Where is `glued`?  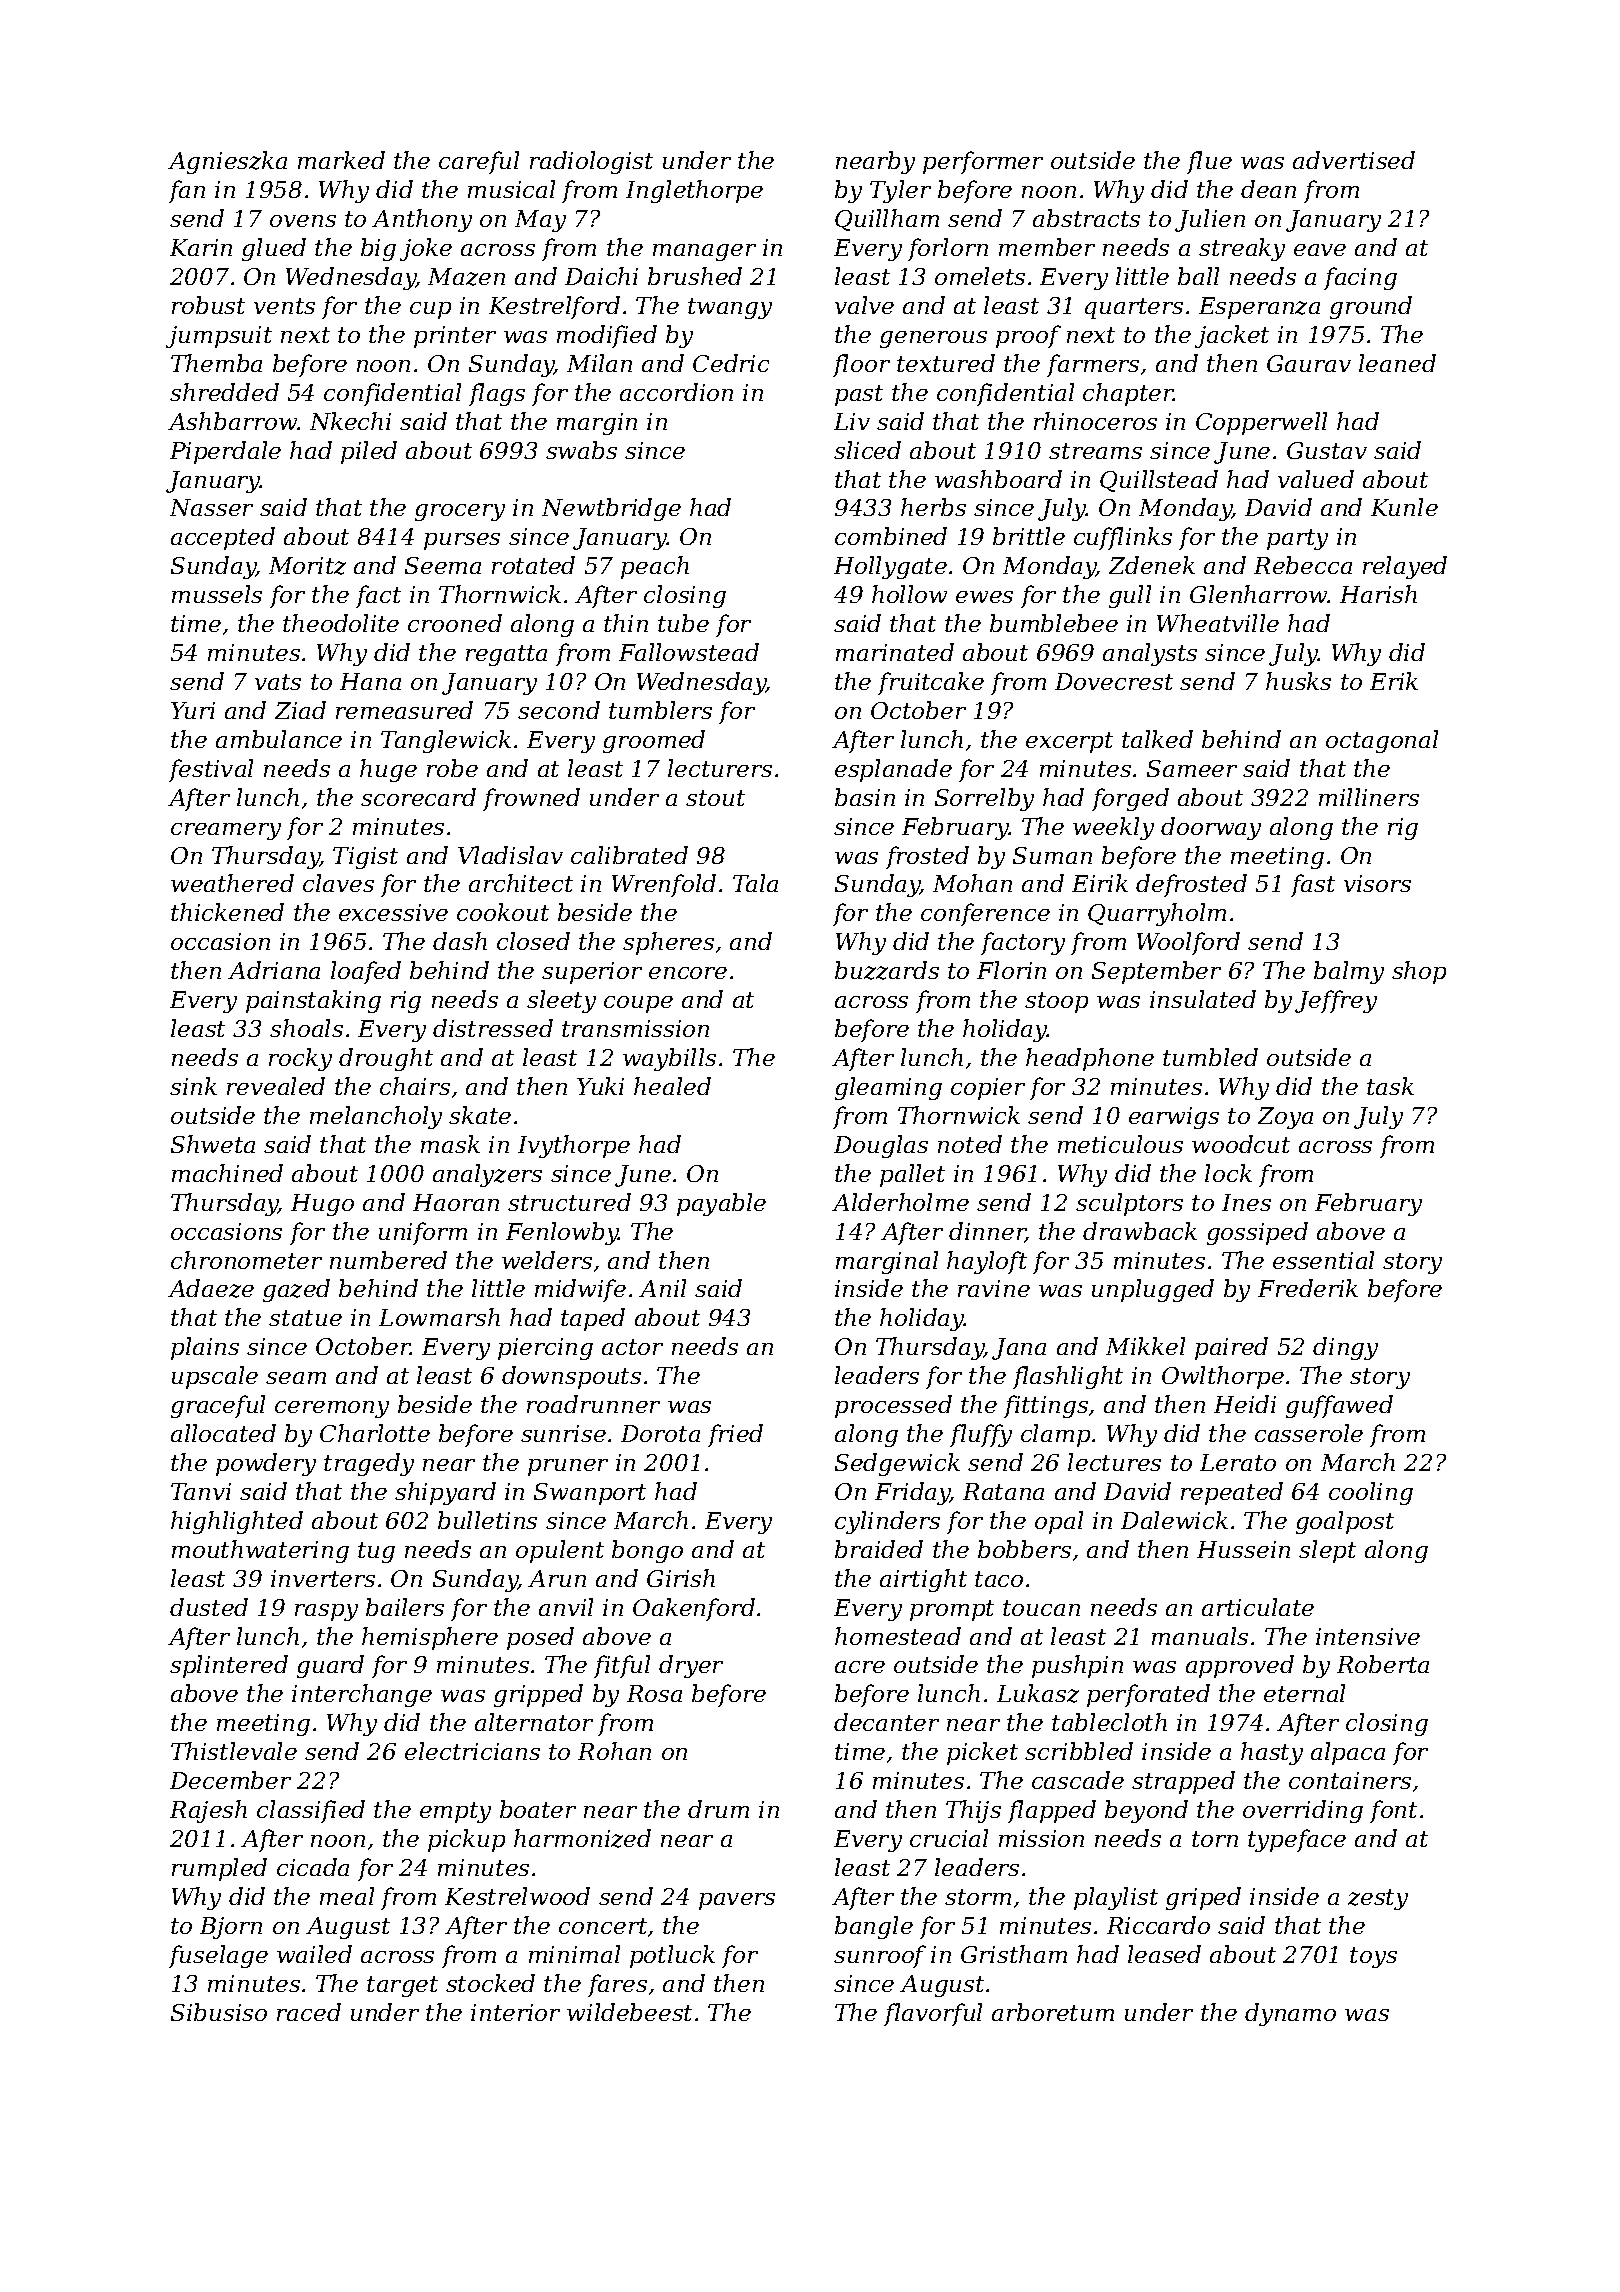 glued is located at coordinates (274, 249).
